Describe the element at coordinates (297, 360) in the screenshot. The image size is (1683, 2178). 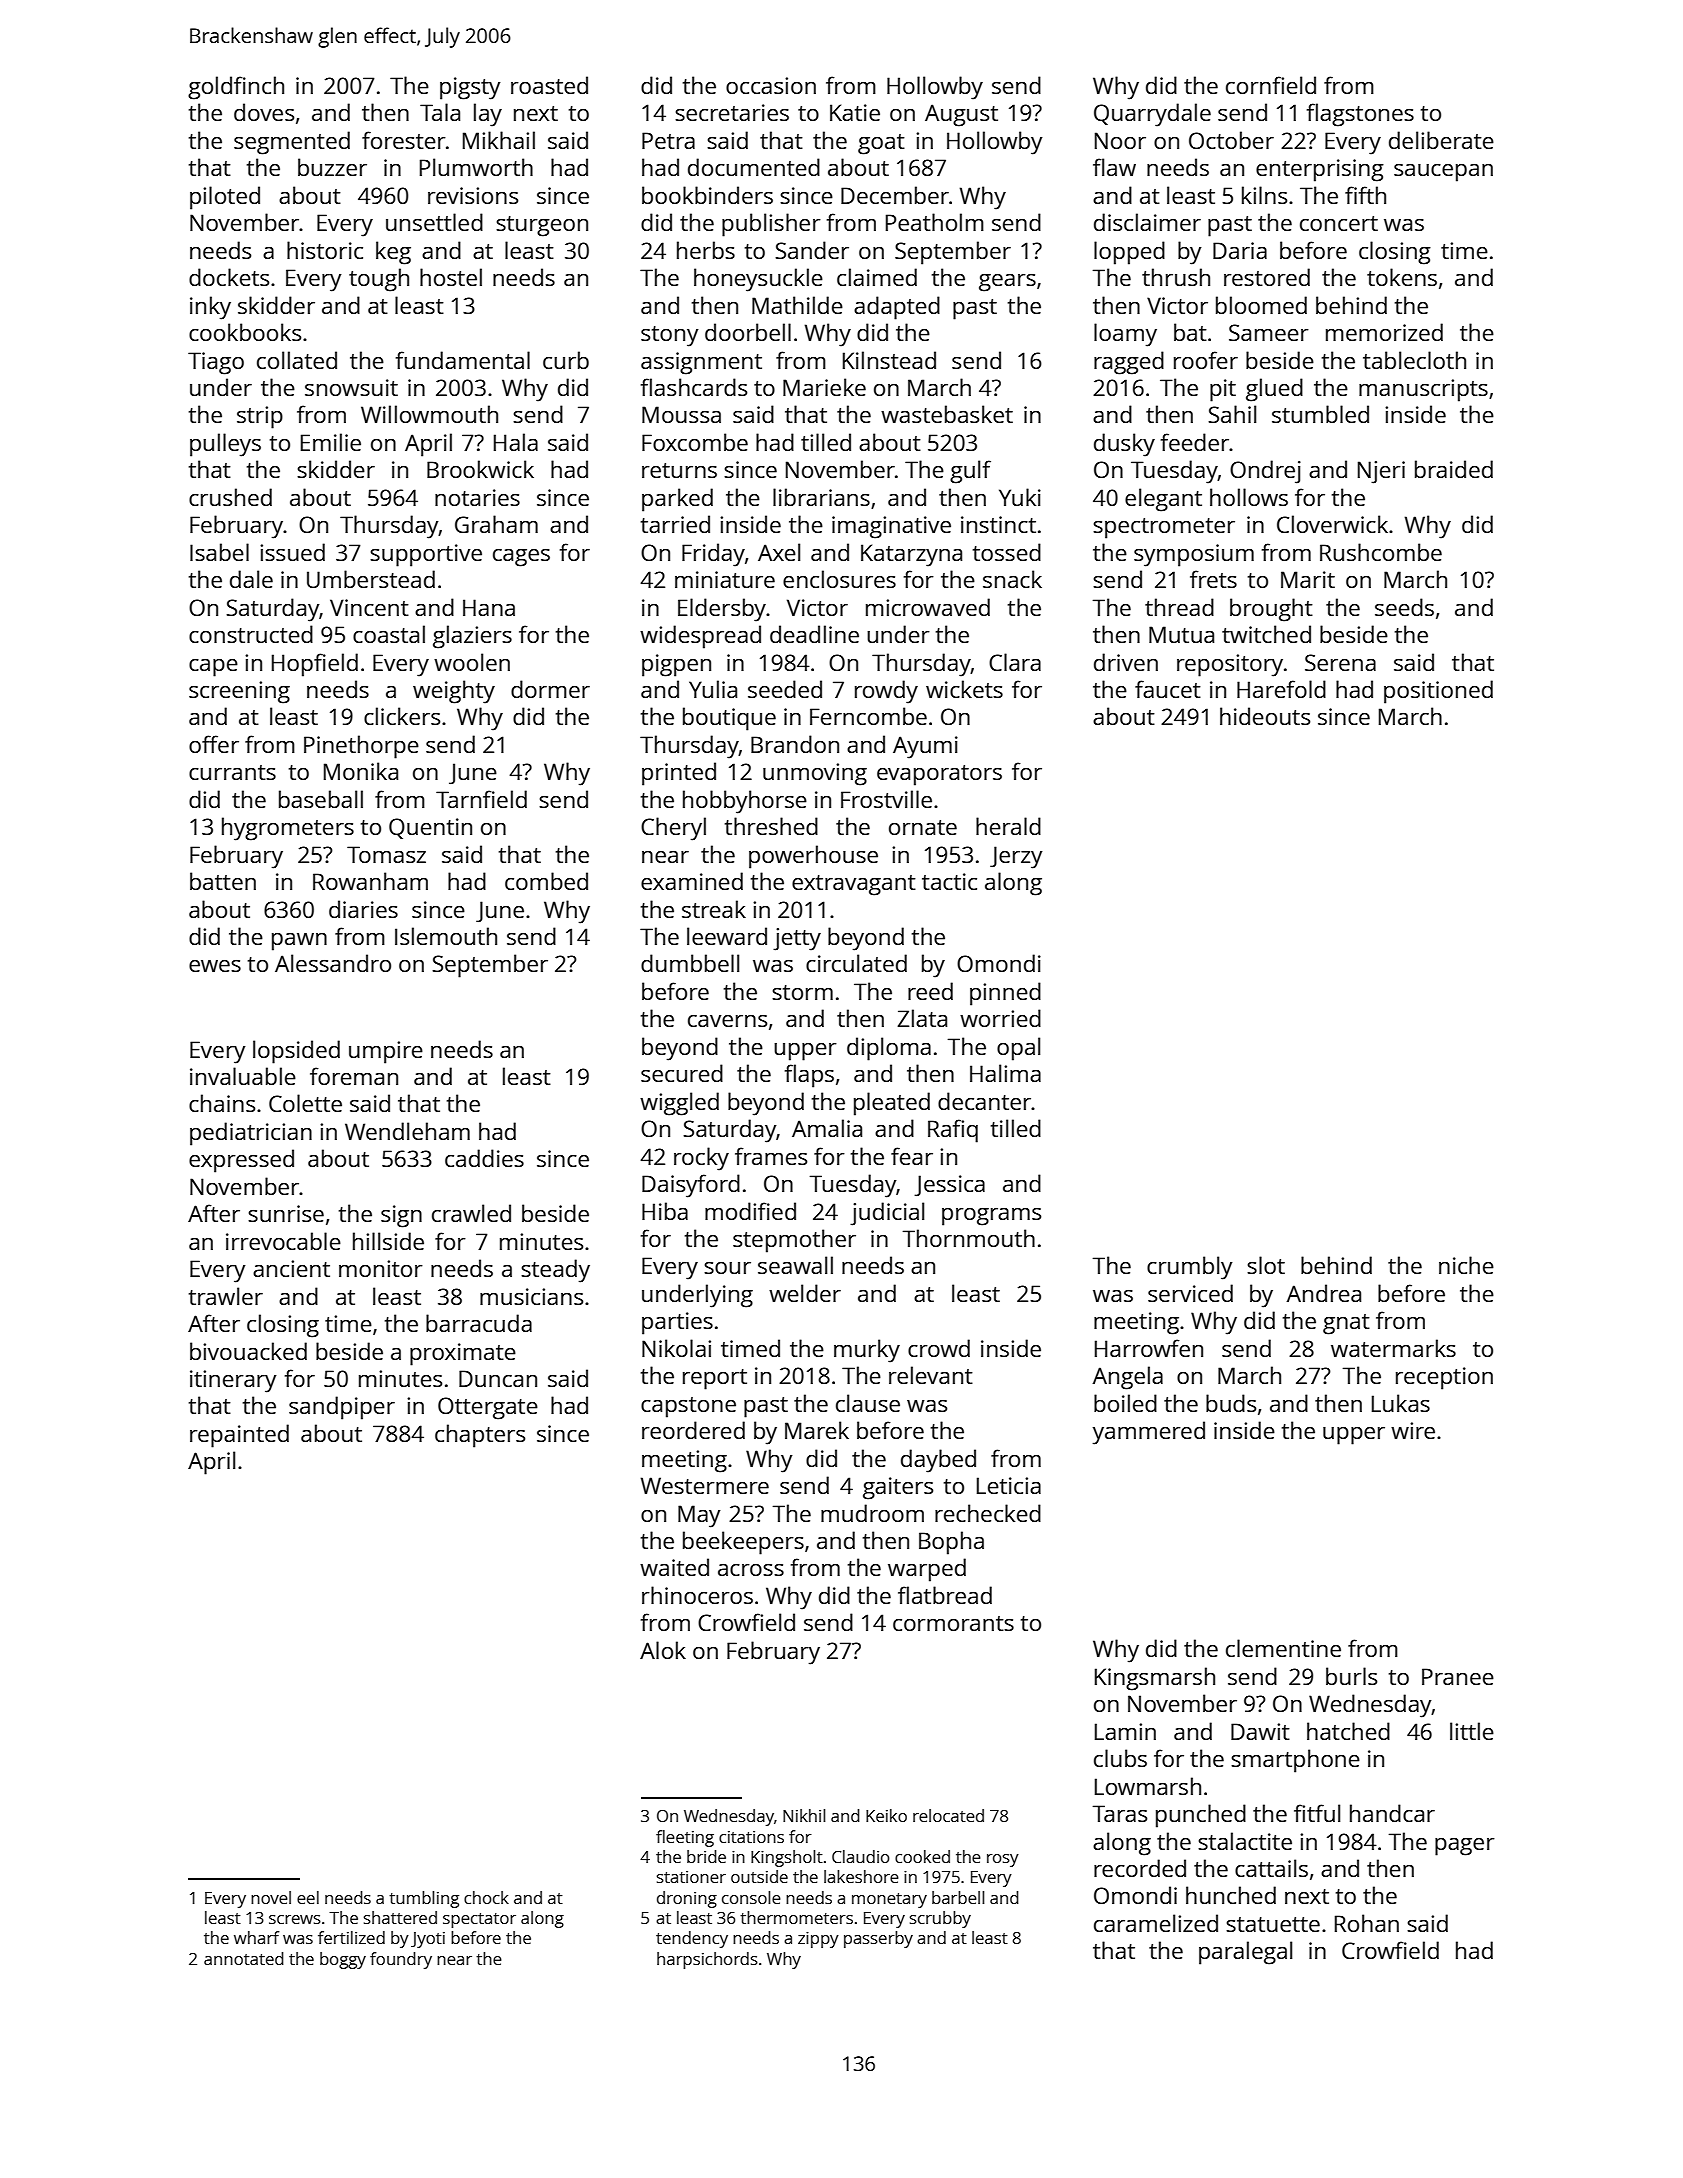
I see `collated` at that location.
